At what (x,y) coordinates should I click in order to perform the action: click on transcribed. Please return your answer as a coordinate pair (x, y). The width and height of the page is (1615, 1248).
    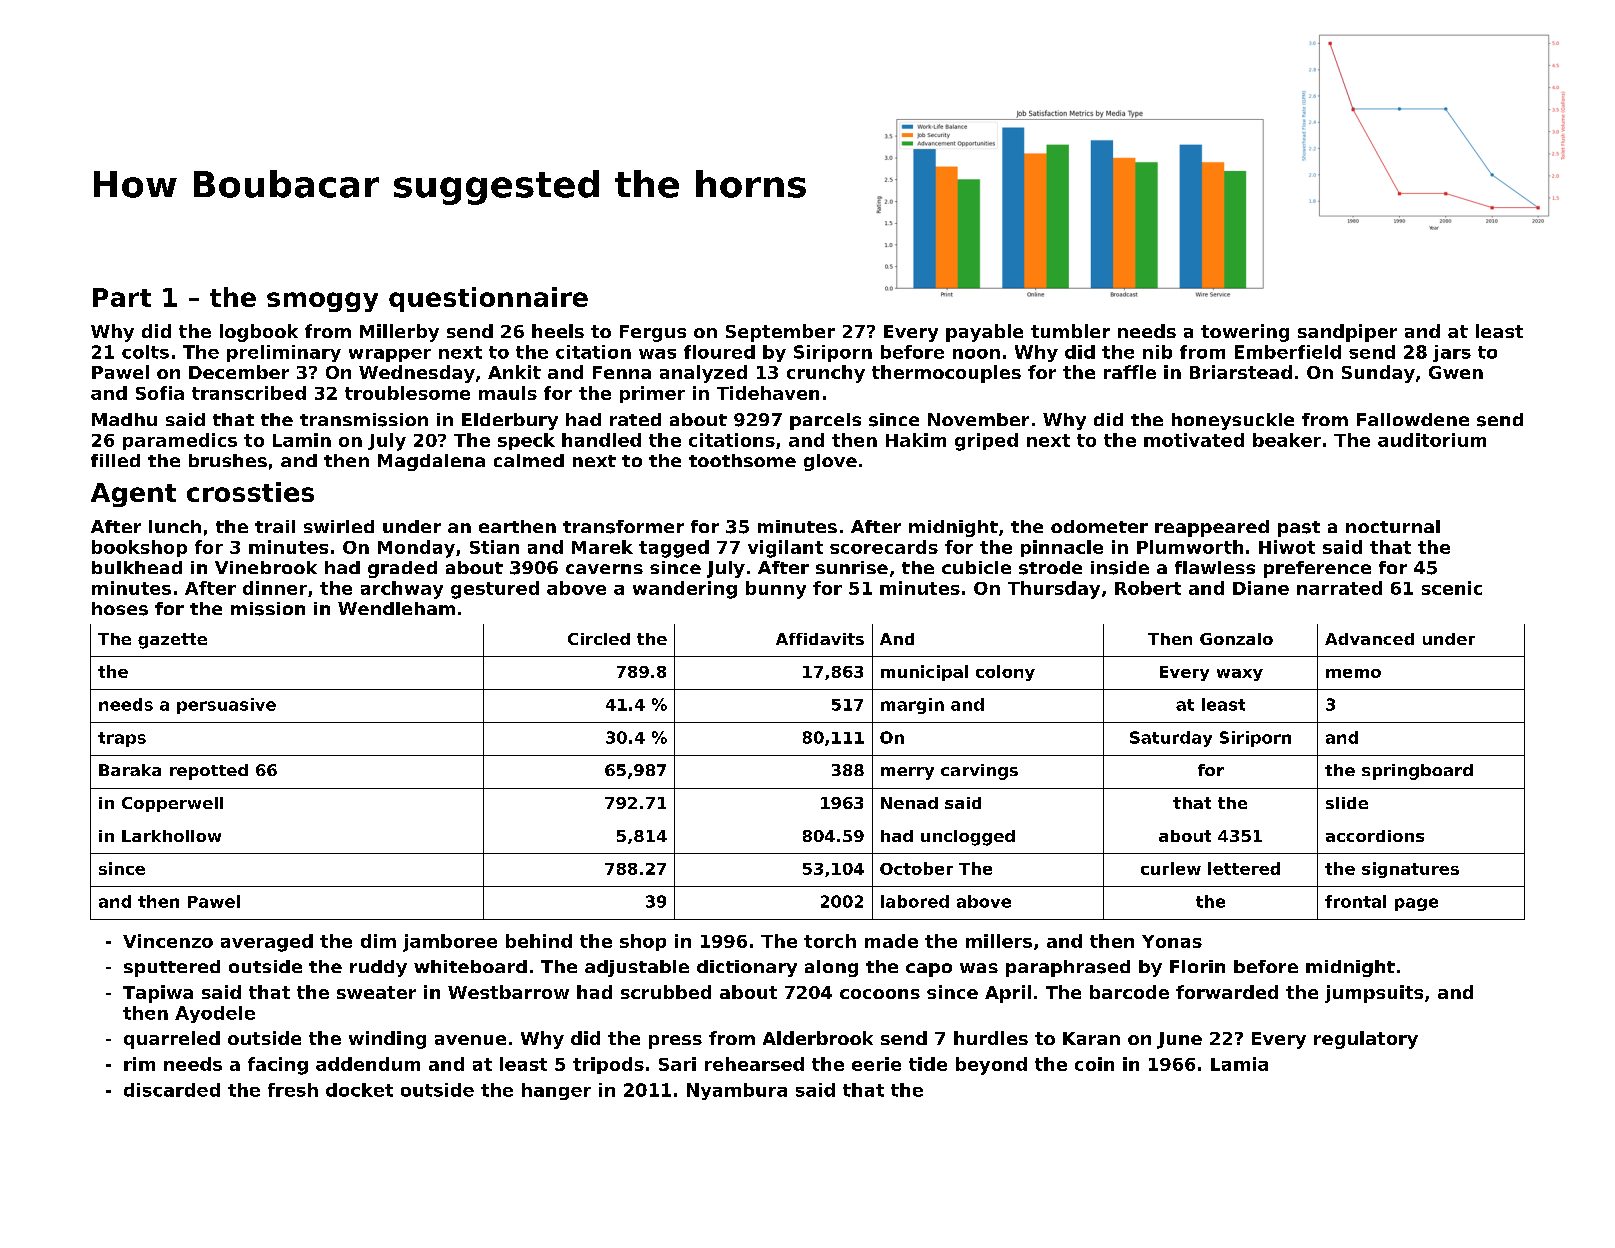
    Looking at the image, I should click on (249, 393).
